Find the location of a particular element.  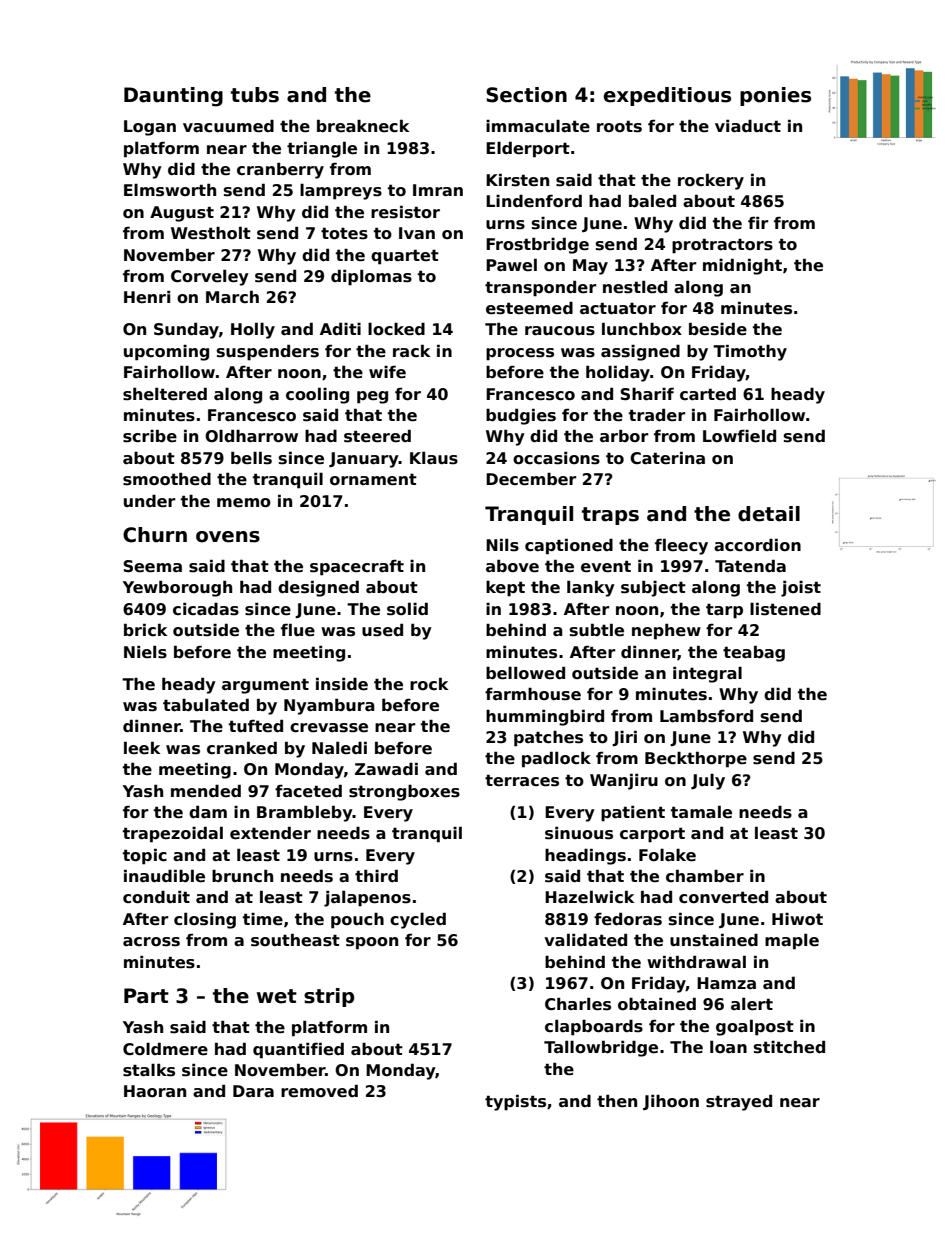

accordion is located at coordinates (757, 545).
